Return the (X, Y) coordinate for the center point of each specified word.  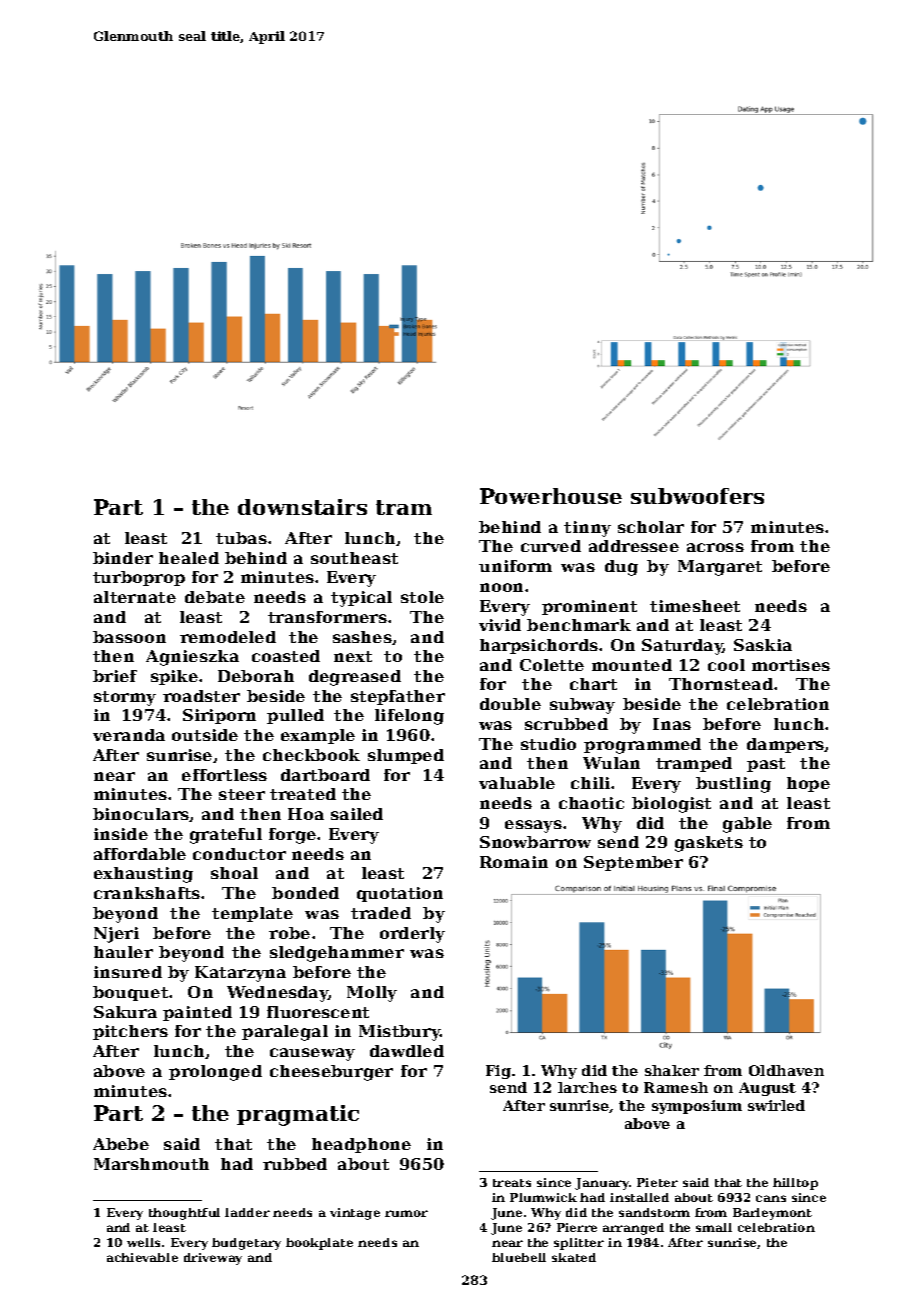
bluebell (519, 1257)
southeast (354, 558)
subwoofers (697, 496)
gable (747, 825)
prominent (589, 607)
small (714, 1227)
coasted (286, 656)
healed (189, 558)
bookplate (319, 1244)
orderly (412, 935)
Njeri (116, 935)
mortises (791, 665)
